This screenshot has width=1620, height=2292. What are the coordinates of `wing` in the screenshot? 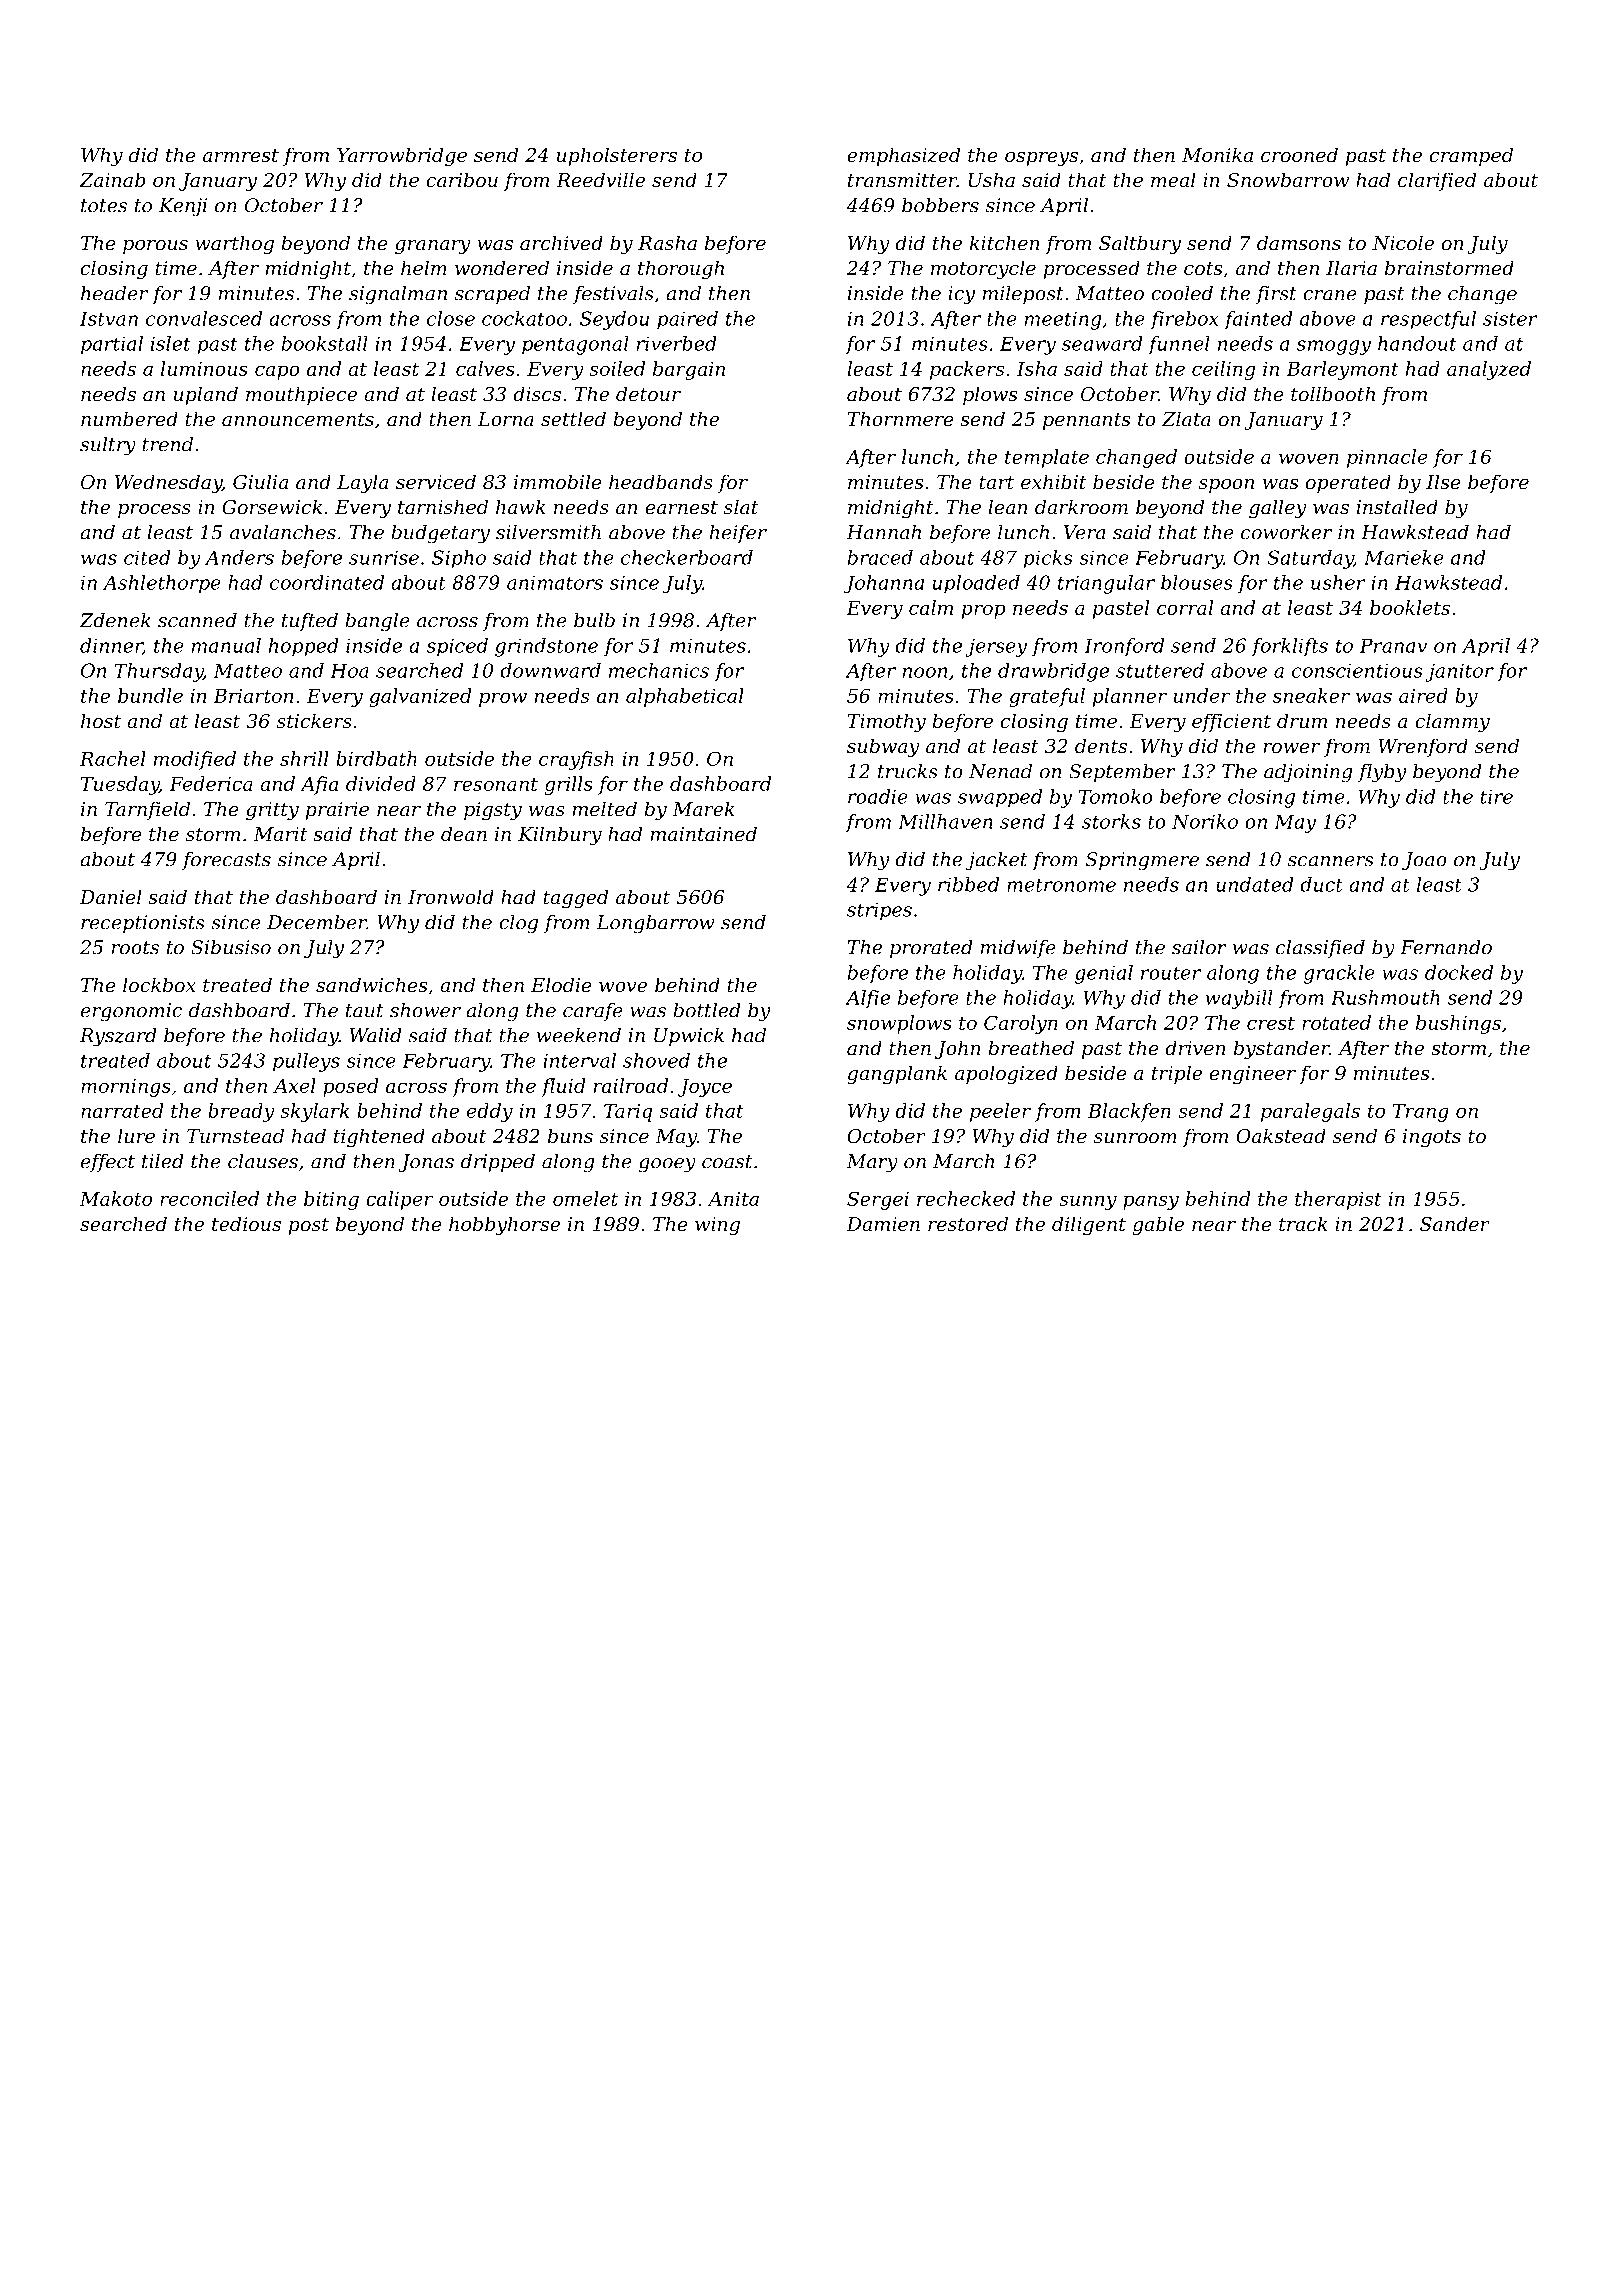 It's located at (717, 1226).
